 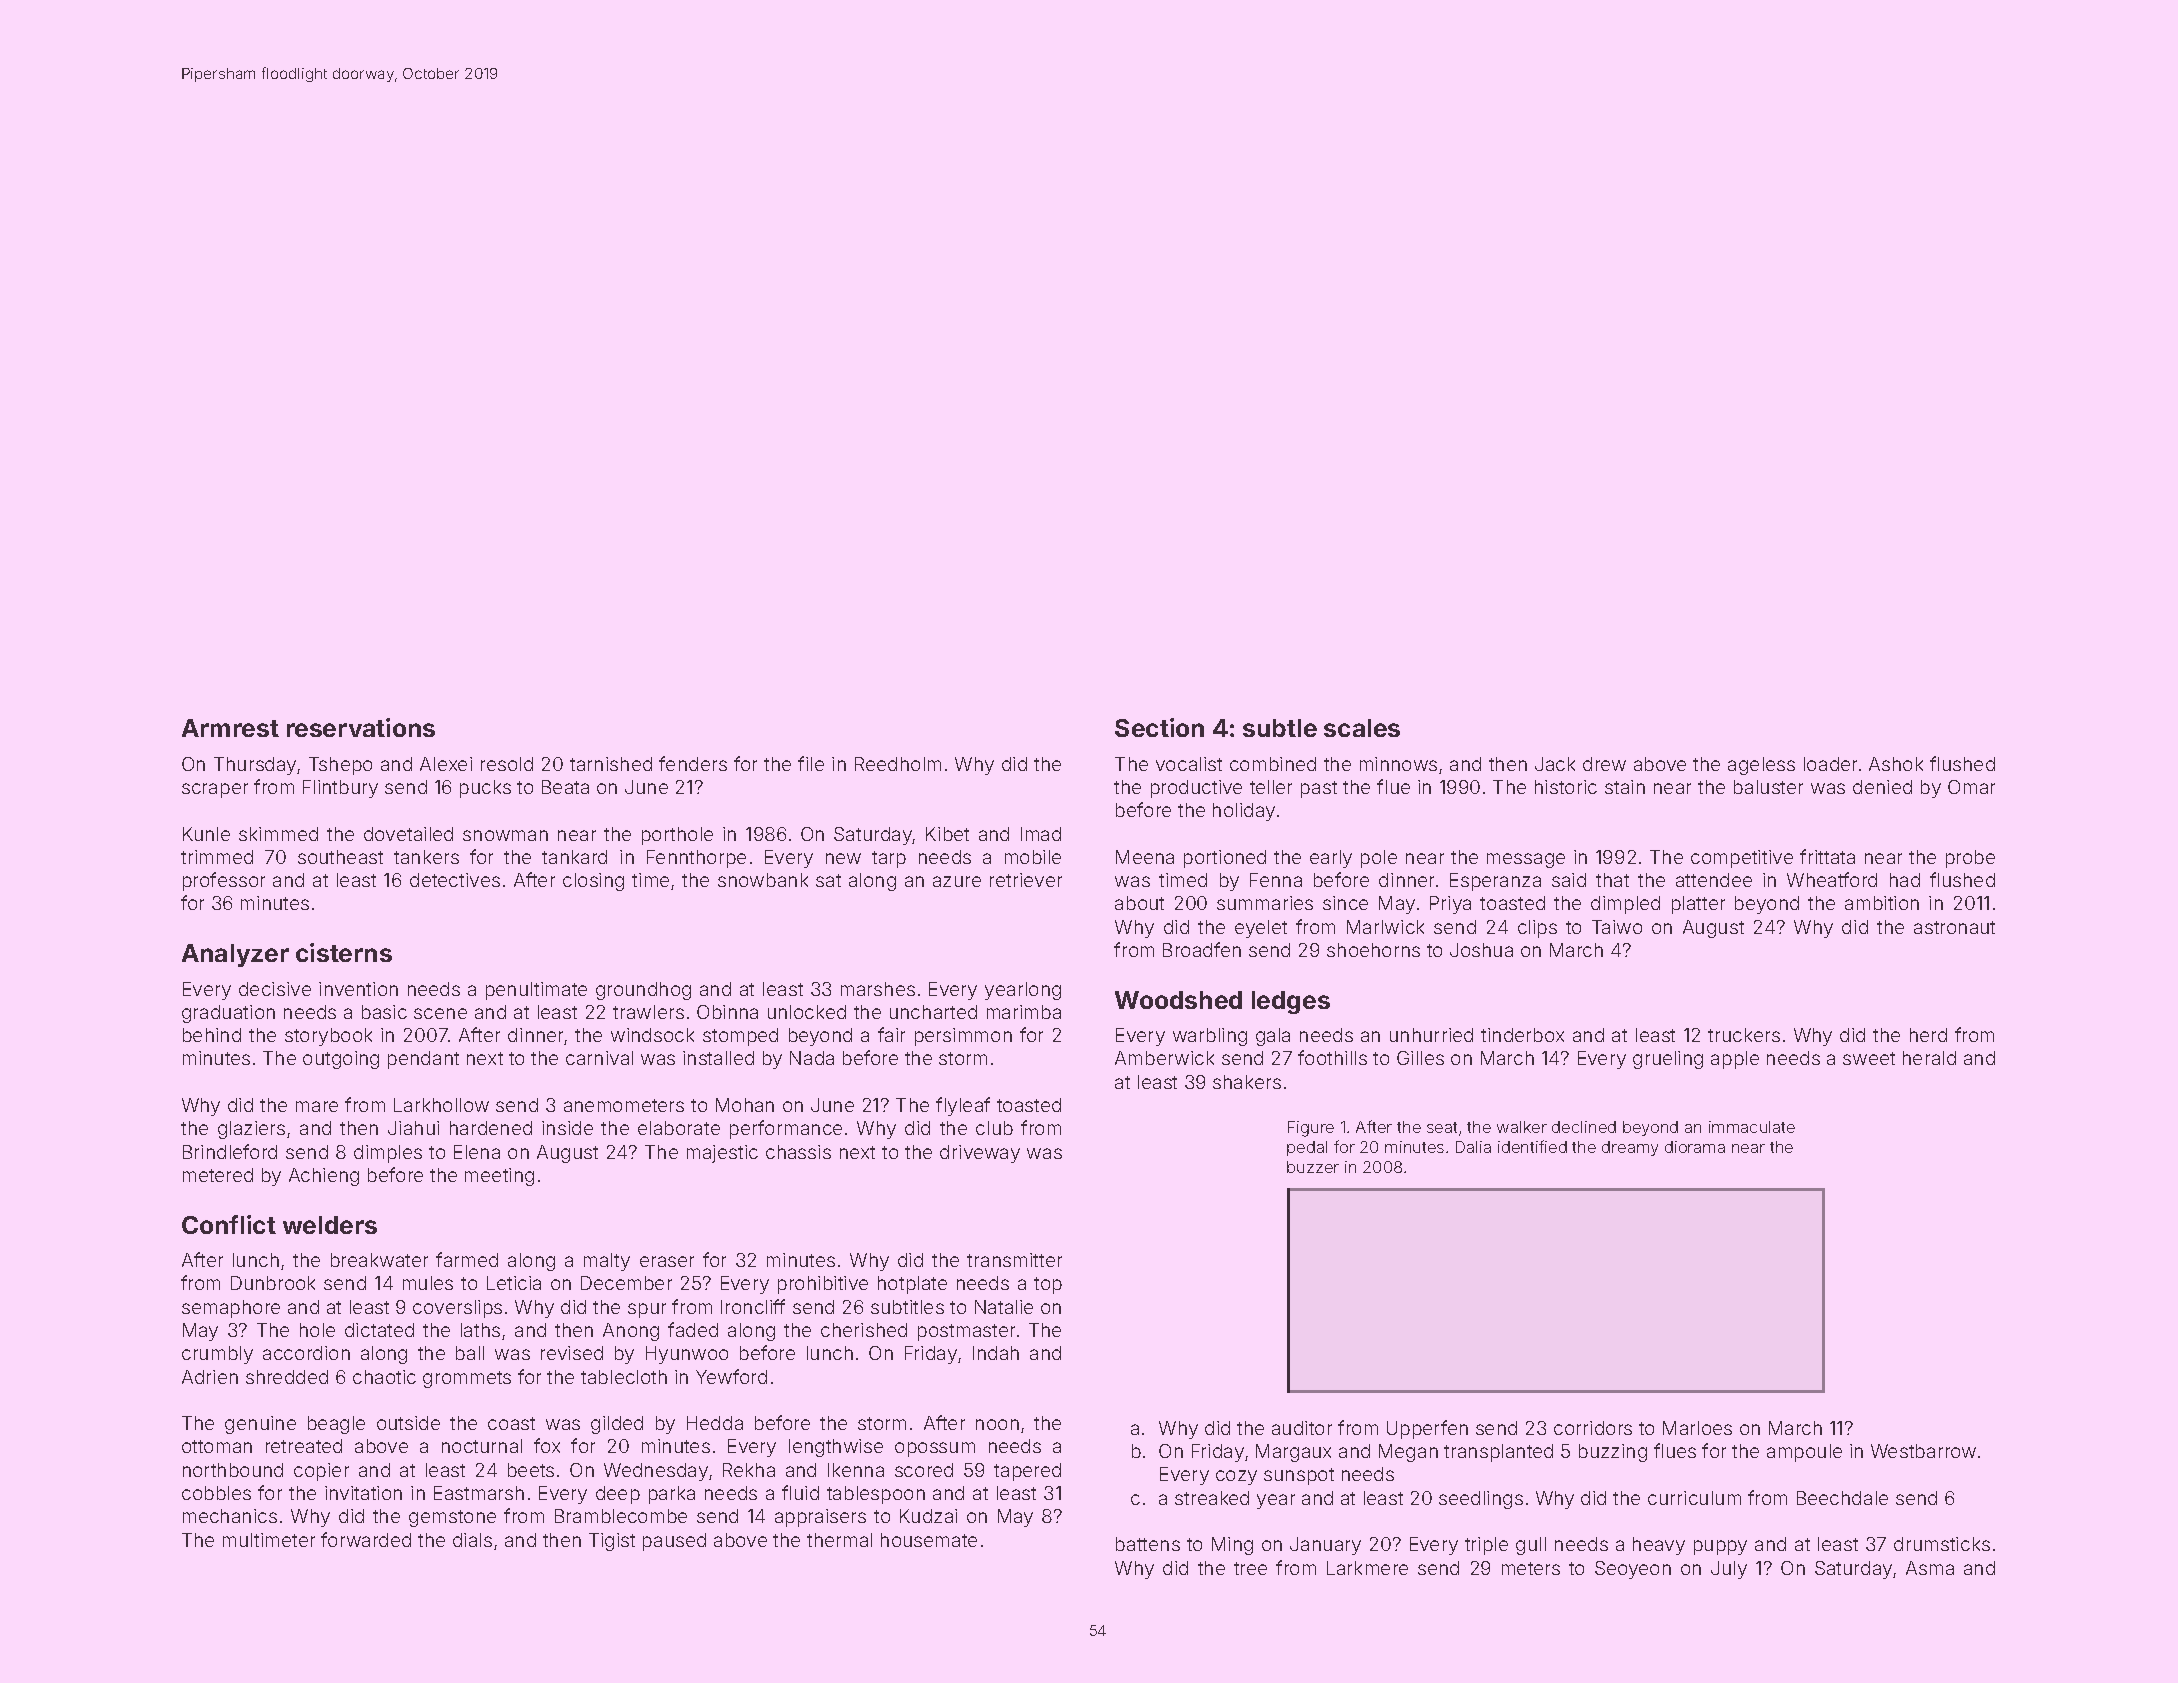 What do you see at coordinates (823, 1285) in the screenshot?
I see `prohibitive` at bounding box center [823, 1285].
